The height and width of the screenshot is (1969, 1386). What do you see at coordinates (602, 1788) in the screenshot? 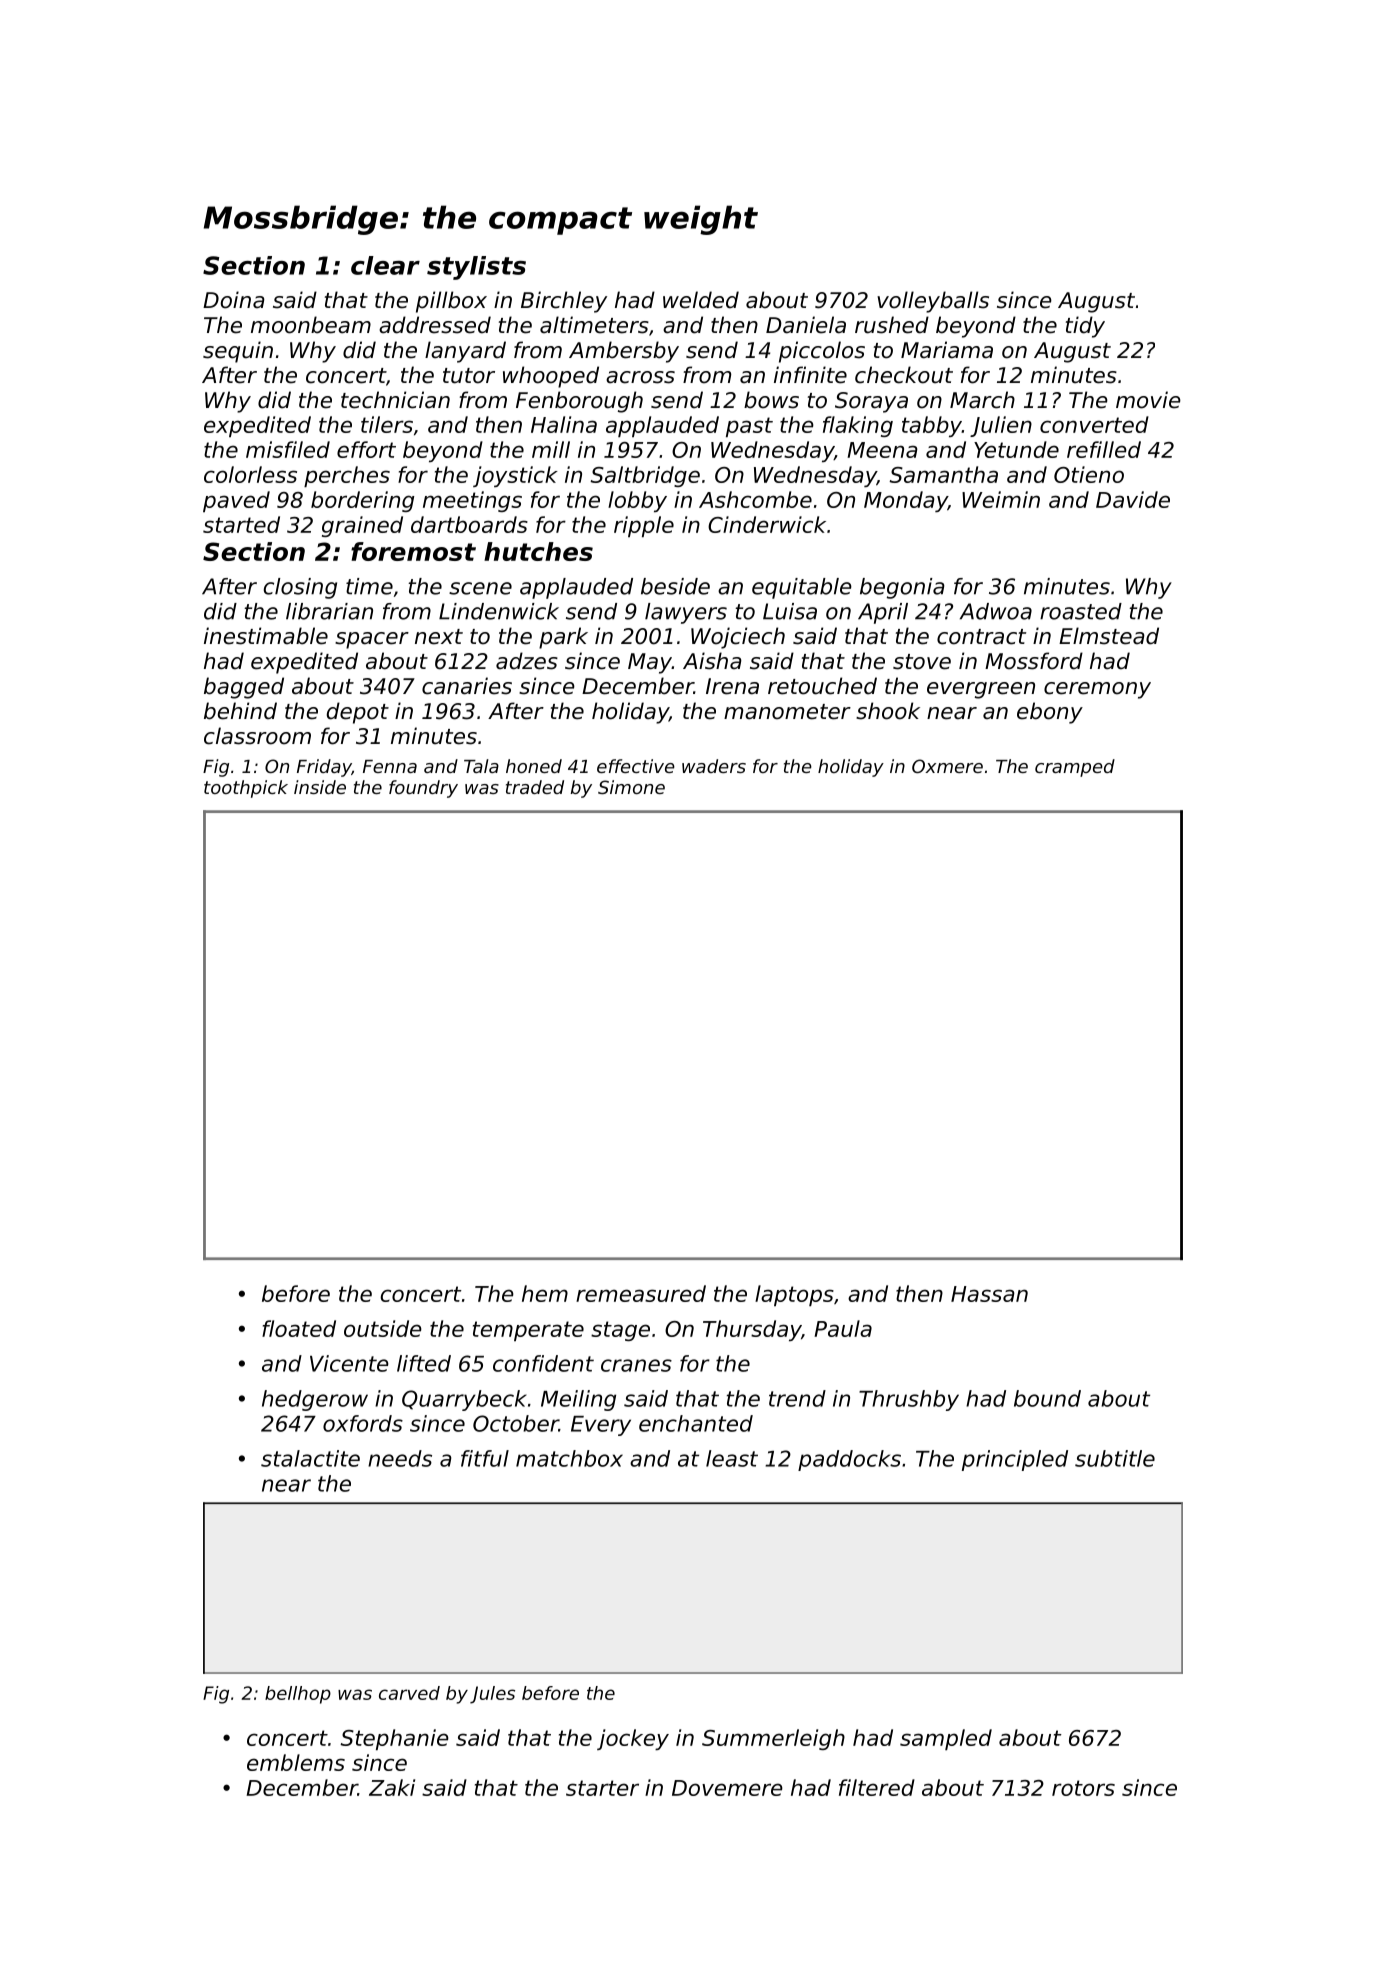
I see `starter` at bounding box center [602, 1788].
